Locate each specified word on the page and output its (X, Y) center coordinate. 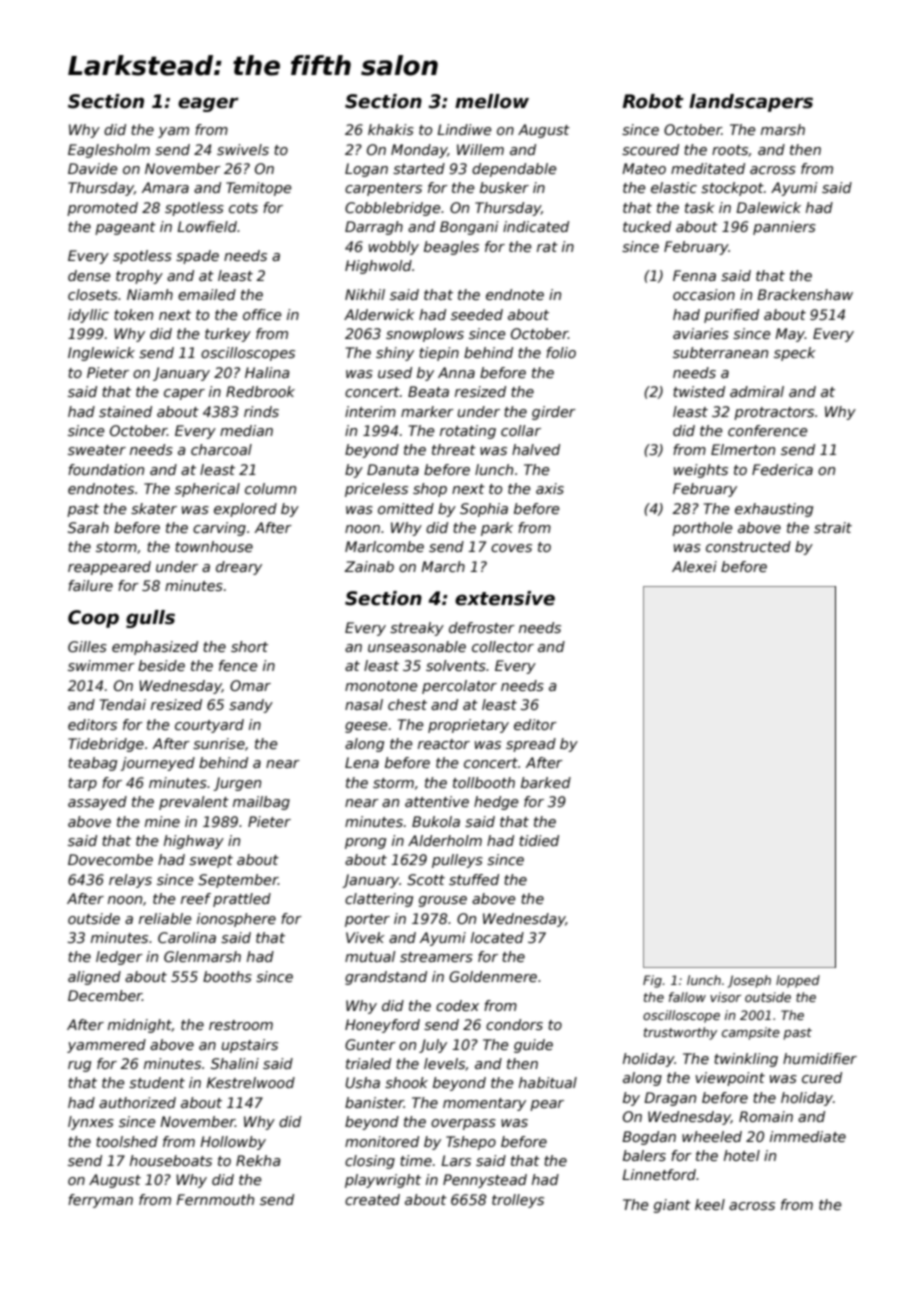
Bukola (436, 821)
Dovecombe (110, 859)
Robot (653, 101)
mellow (492, 101)
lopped (798, 981)
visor (725, 997)
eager (208, 104)
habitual (548, 1082)
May (790, 335)
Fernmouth (215, 1199)
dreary (239, 568)
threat (454, 449)
